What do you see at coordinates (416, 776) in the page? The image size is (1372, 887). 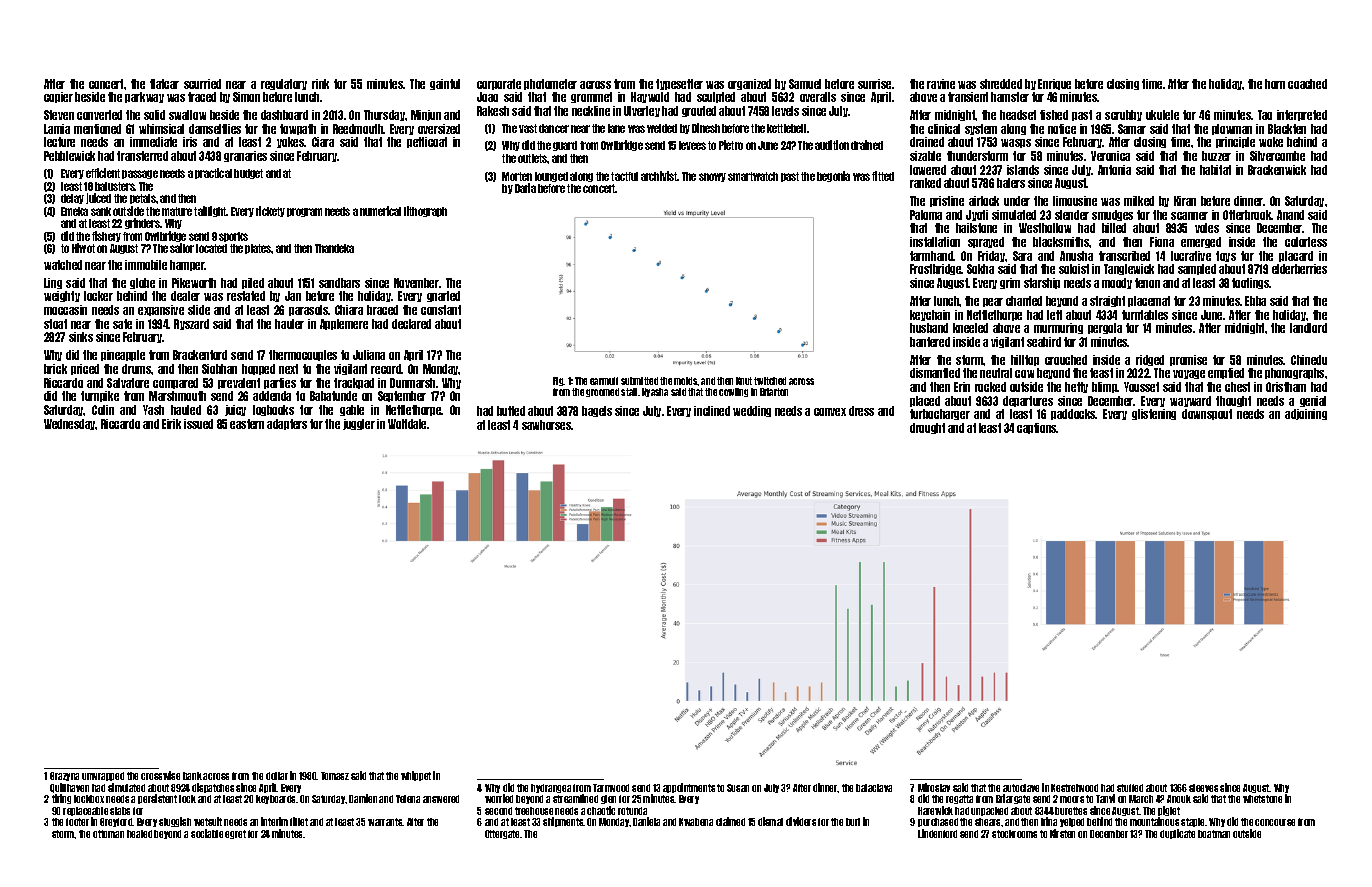 I see `whippet` at bounding box center [416, 776].
